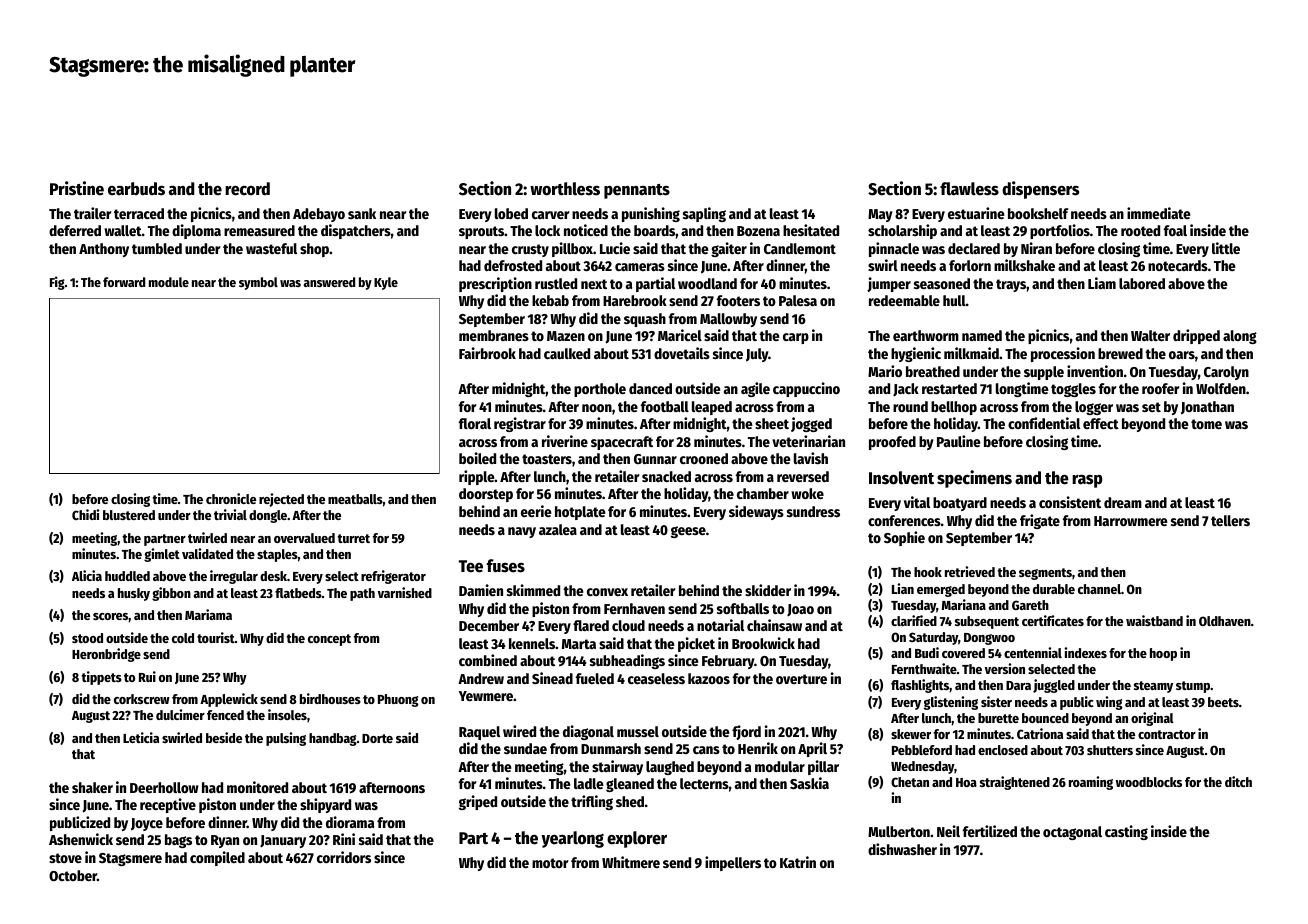 The width and height of the page is (1308, 924). I want to click on Ashenwick, so click(81, 839).
